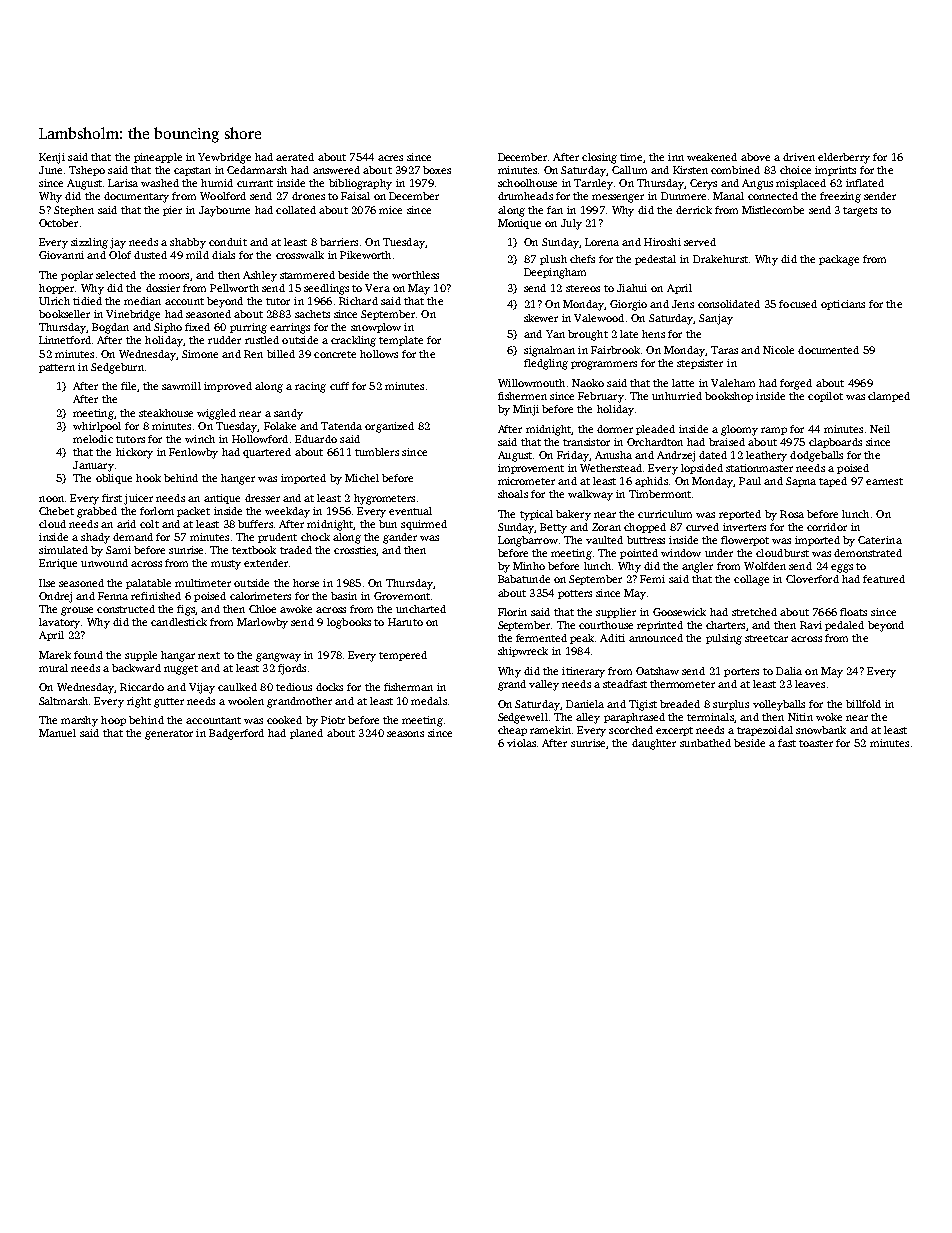 The image size is (952, 1233). What do you see at coordinates (47, 583) in the page?
I see `Ilse` at bounding box center [47, 583].
